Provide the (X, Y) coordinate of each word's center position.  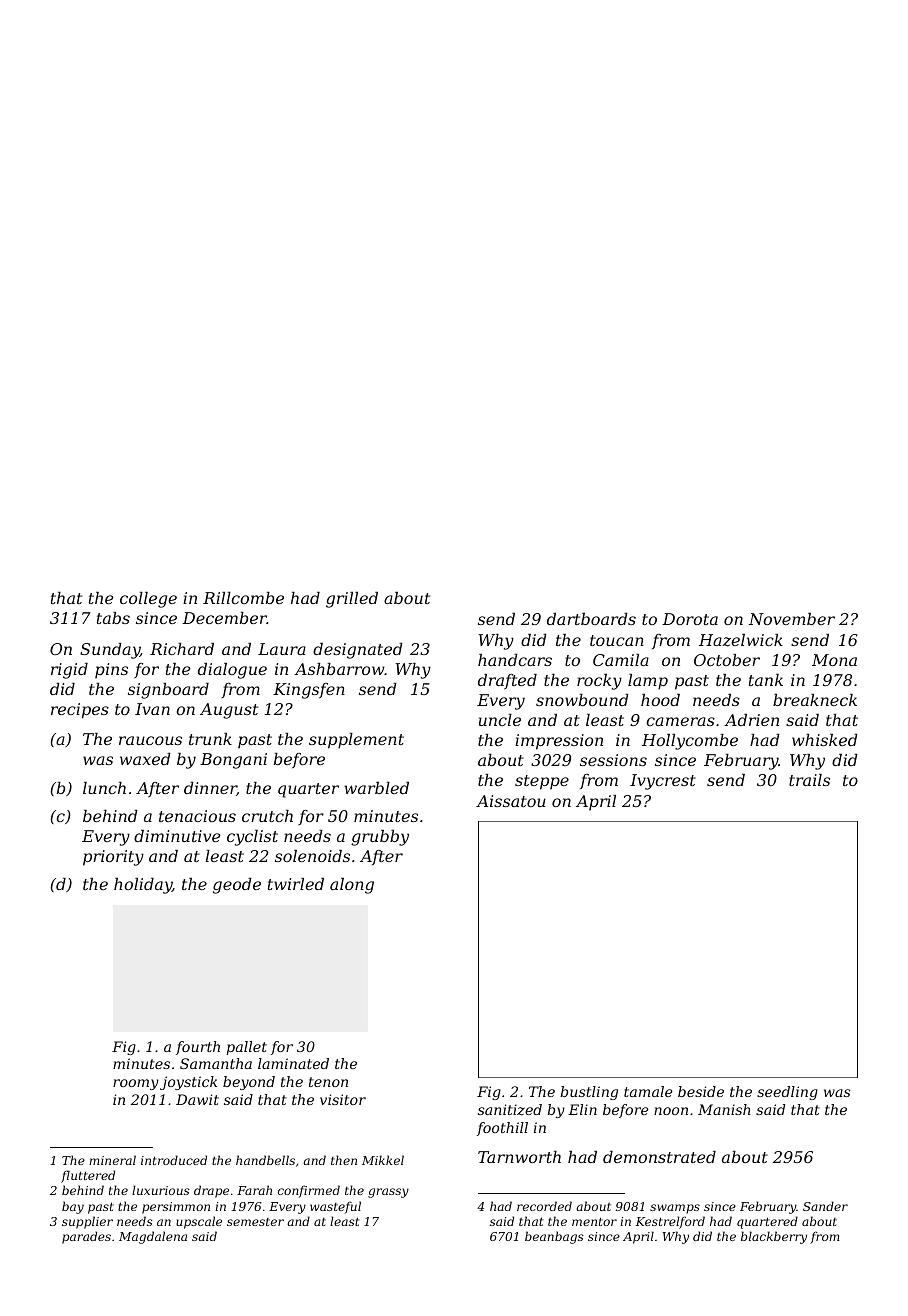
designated (358, 651)
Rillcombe (243, 598)
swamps (675, 1209)
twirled (296, 884)
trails (809, 780)
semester (255, 1222)
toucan (617, 640)
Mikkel (383, 1160)
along (352, 886)
